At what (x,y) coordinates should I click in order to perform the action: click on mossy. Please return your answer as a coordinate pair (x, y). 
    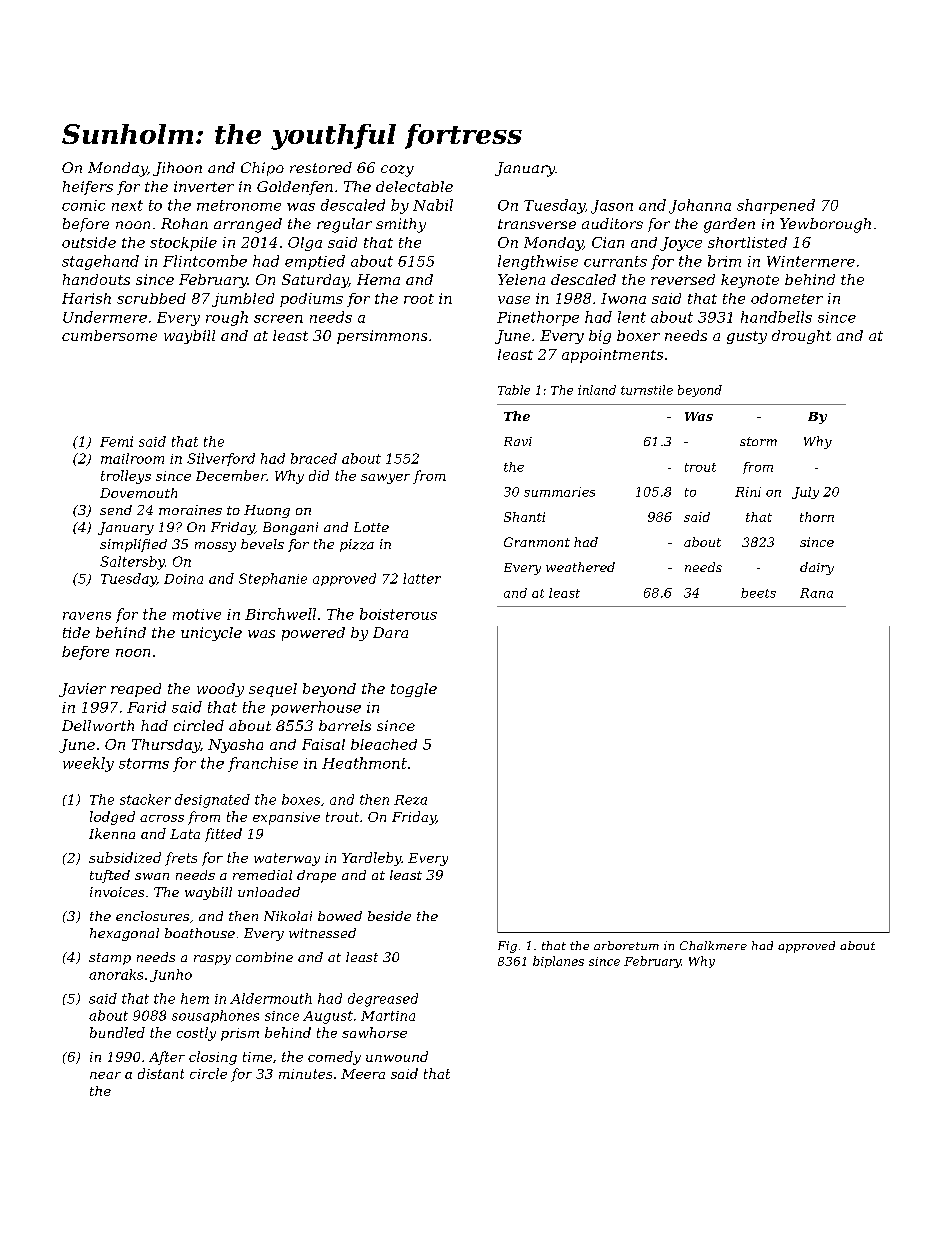
    Looking at the image, I should click on (215, 547).
